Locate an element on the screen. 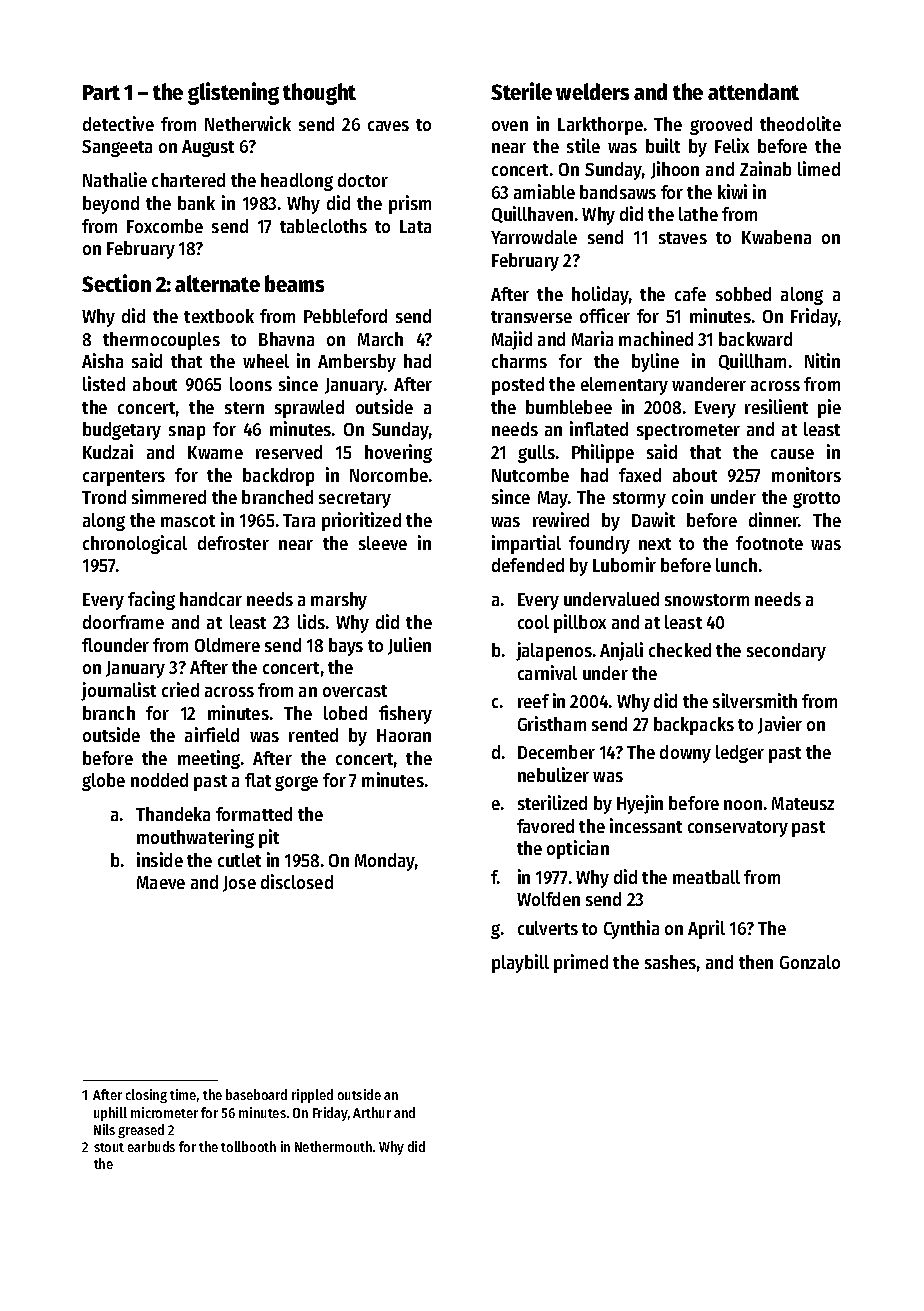 The width and height of the screenshot is (924, 1311). attendant is located at coordinates (753, 91).
